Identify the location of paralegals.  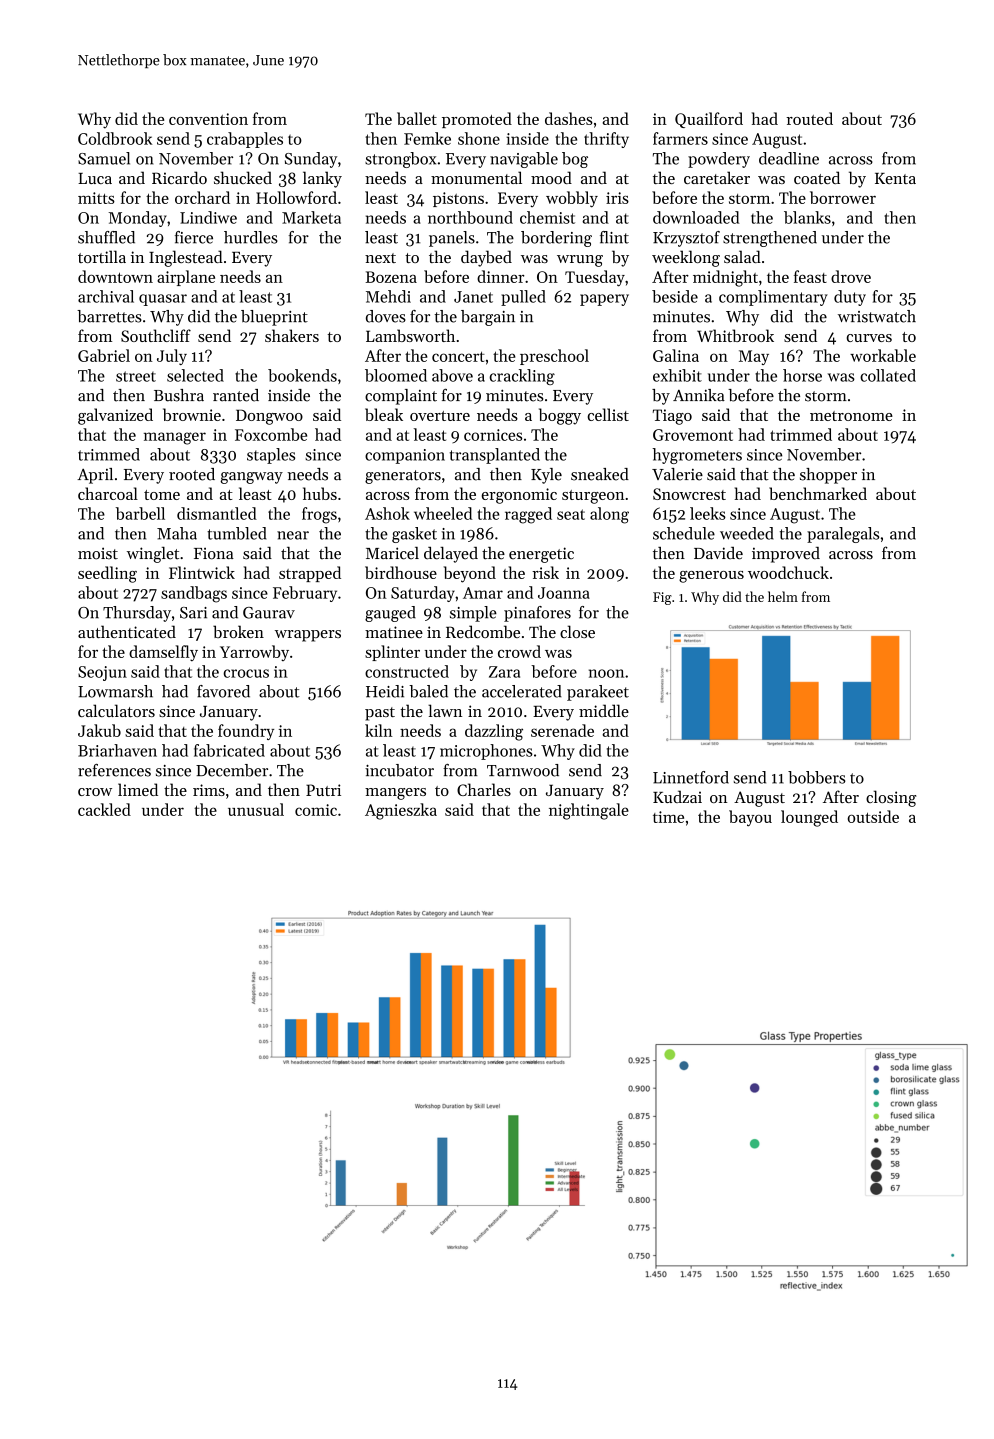
(843, 535).
